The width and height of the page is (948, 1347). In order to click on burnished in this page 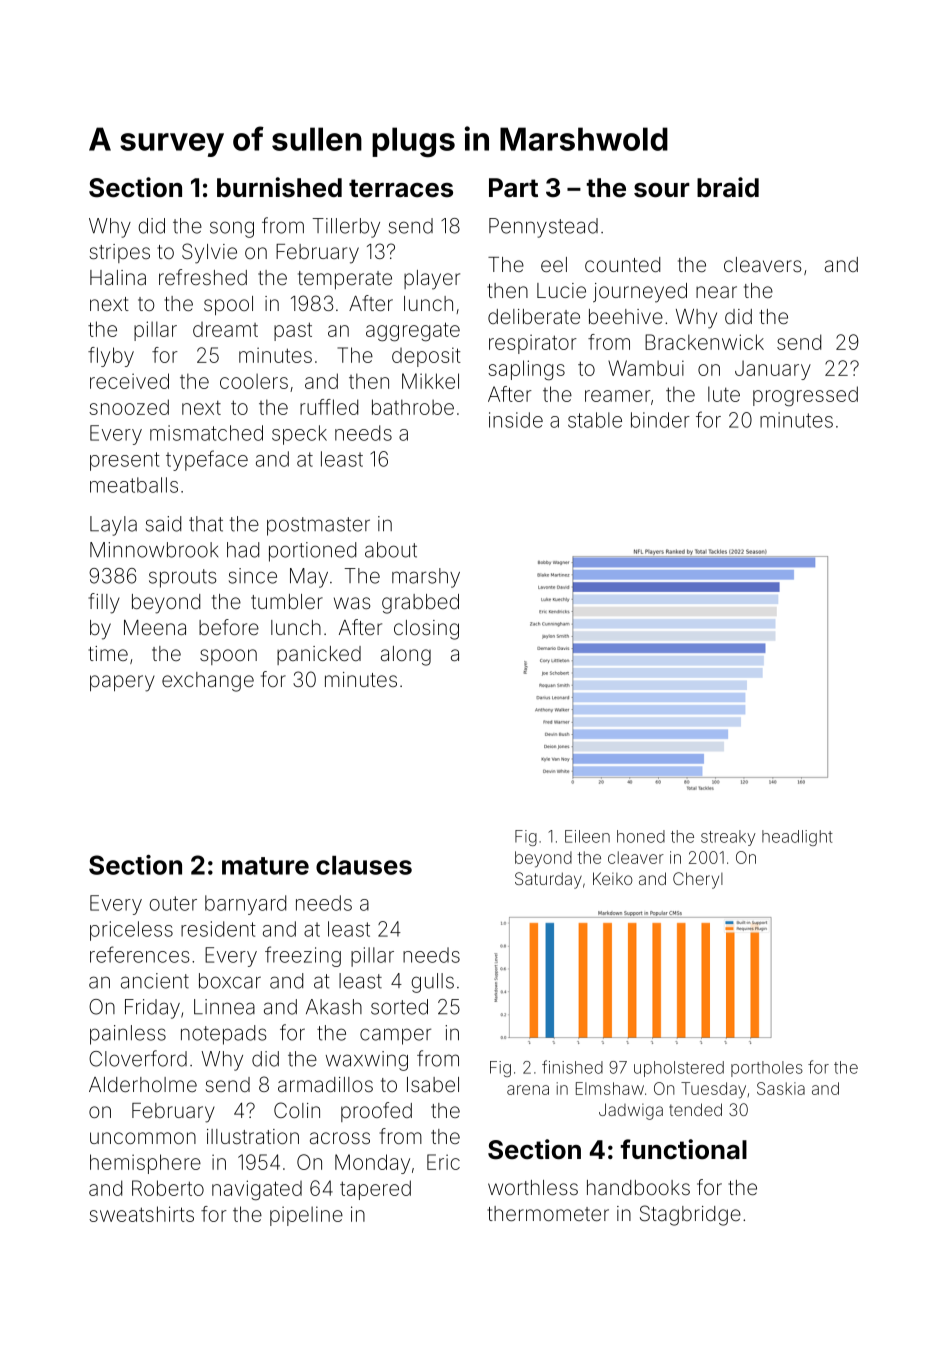, I will do `click(279, 187)`.
